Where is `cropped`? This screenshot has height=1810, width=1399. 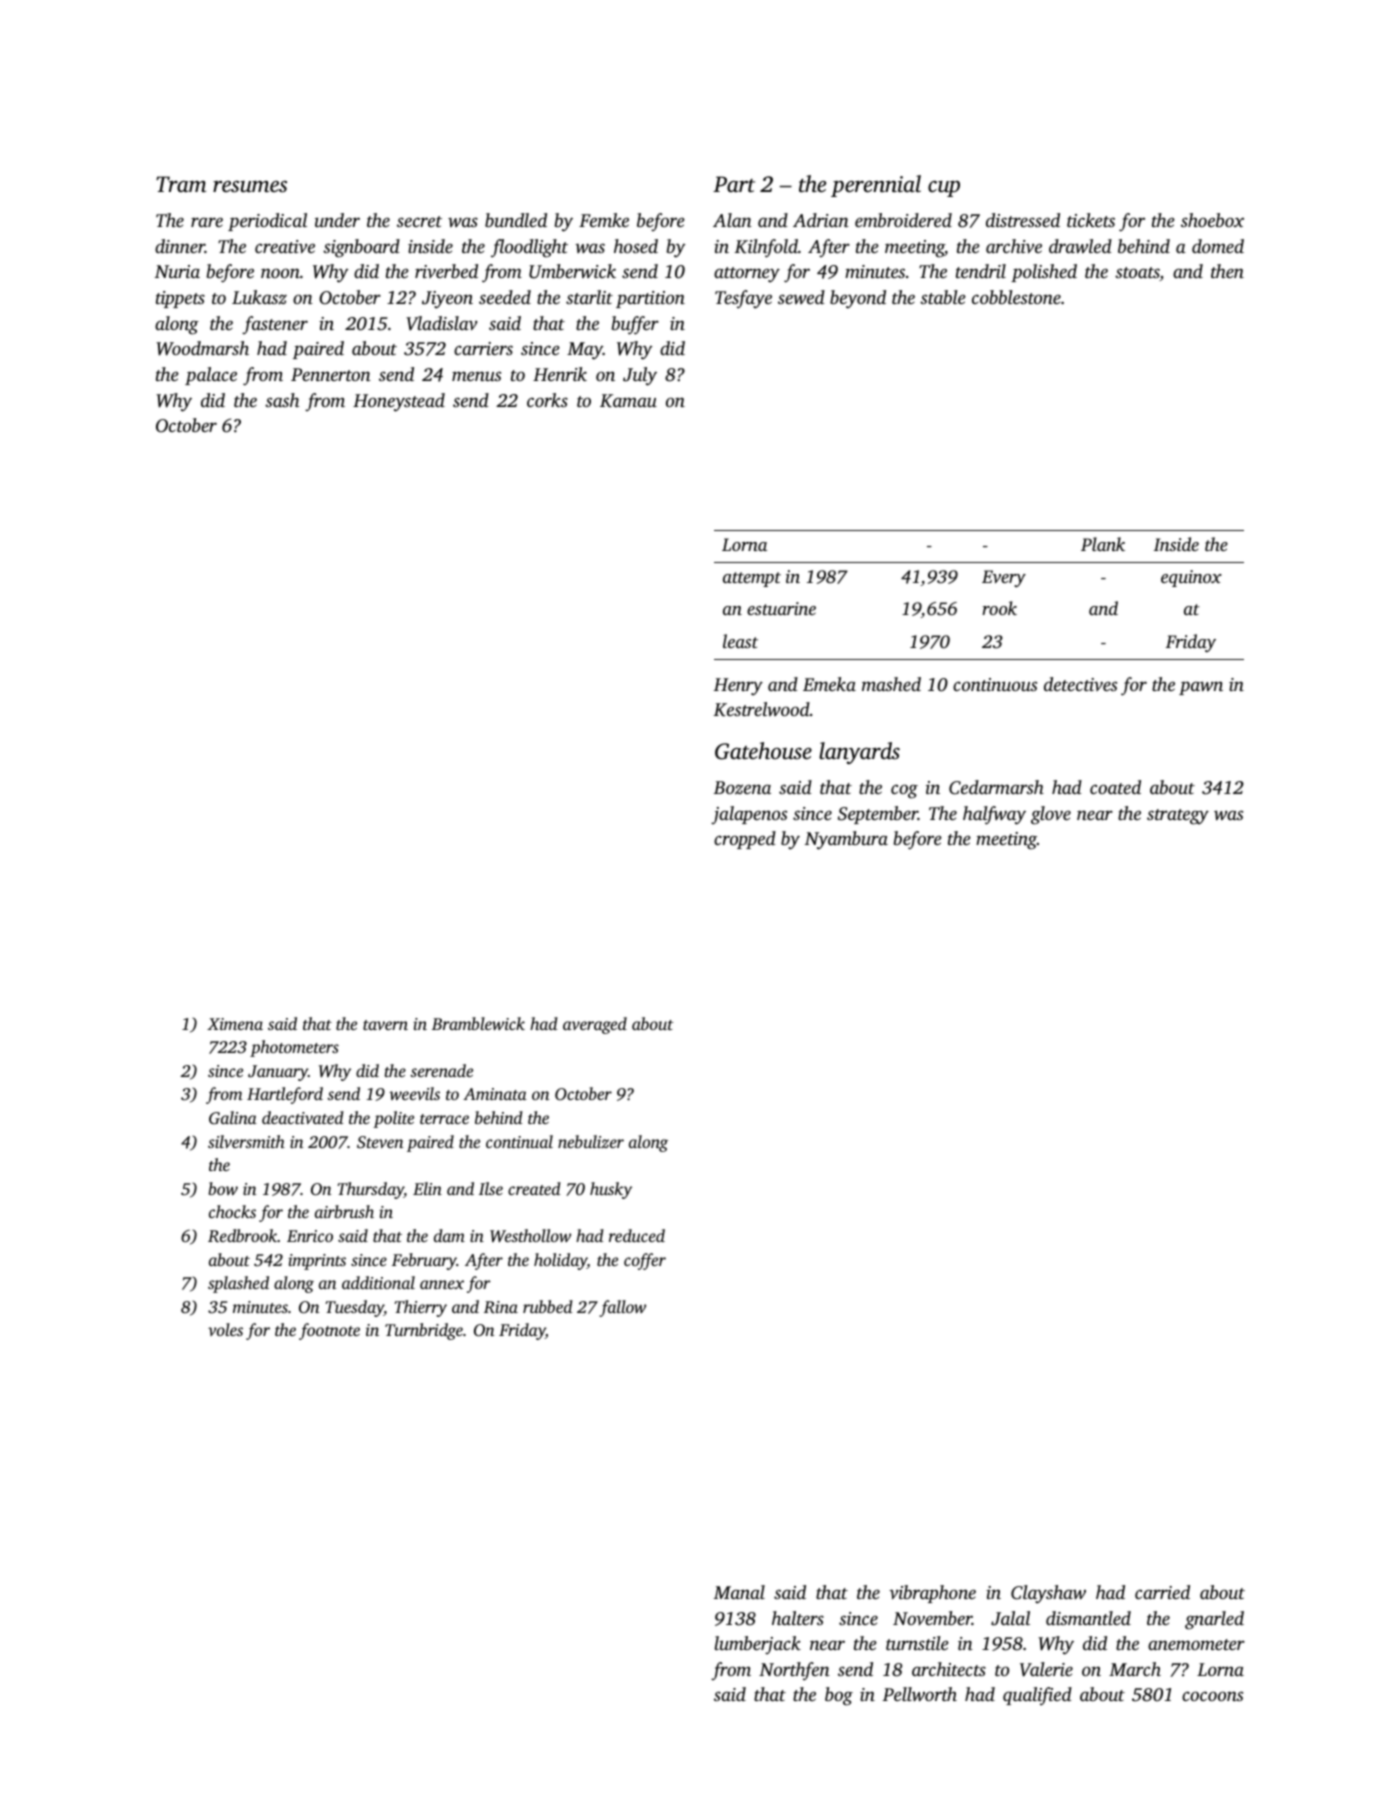 cropped is located at coordinates (745, 840).
